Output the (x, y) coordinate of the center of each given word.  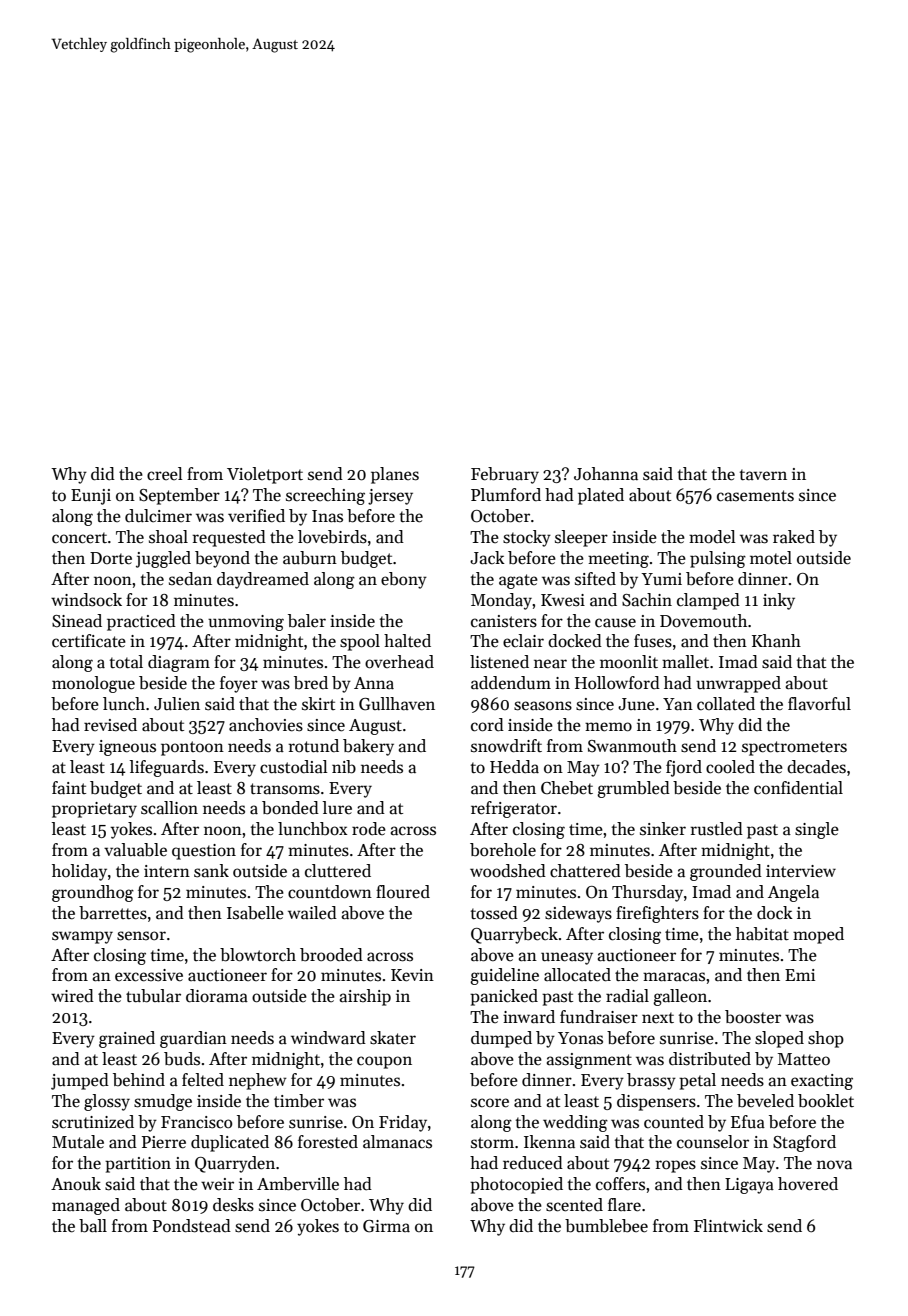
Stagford (804, 1143)
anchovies (266, 725)
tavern (763, 475)
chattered (585, 871)
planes (395, 475)
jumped (80, 1081)
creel (165, 474)
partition (138, 1165)
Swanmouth (632, 746)
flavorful (819, 704)
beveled (765, 1101)
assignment (589, 1061)
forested (328, 1142)
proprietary (94, 810)
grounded (726, 872)
